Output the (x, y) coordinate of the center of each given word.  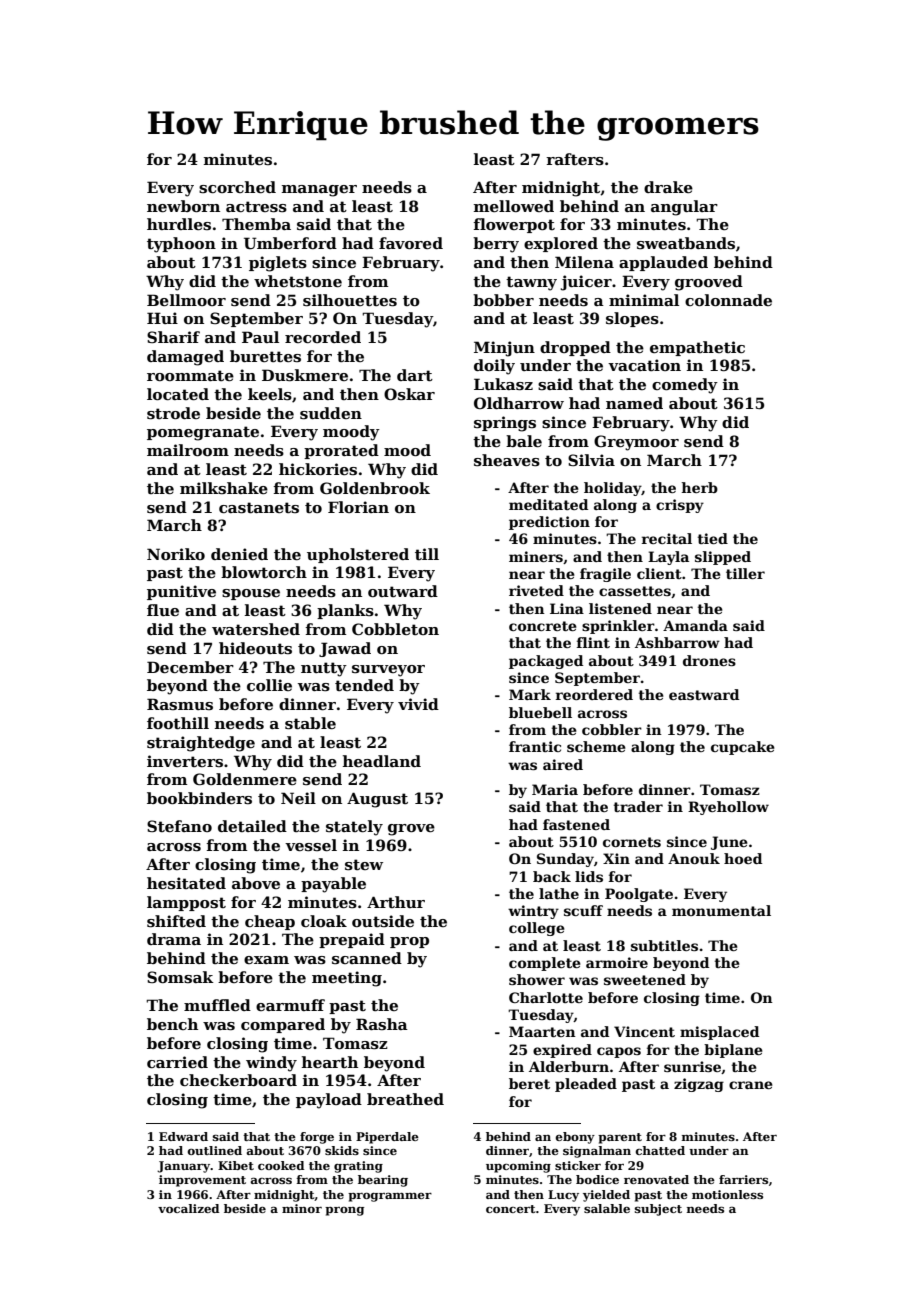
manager (319, 191)
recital (667, 538)
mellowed (514, 206)
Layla (668, 558)
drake (668, 187)
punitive (181, 592)
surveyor (388, 671)
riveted (536, 590)
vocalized (189, 1208)
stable (310, 723)
